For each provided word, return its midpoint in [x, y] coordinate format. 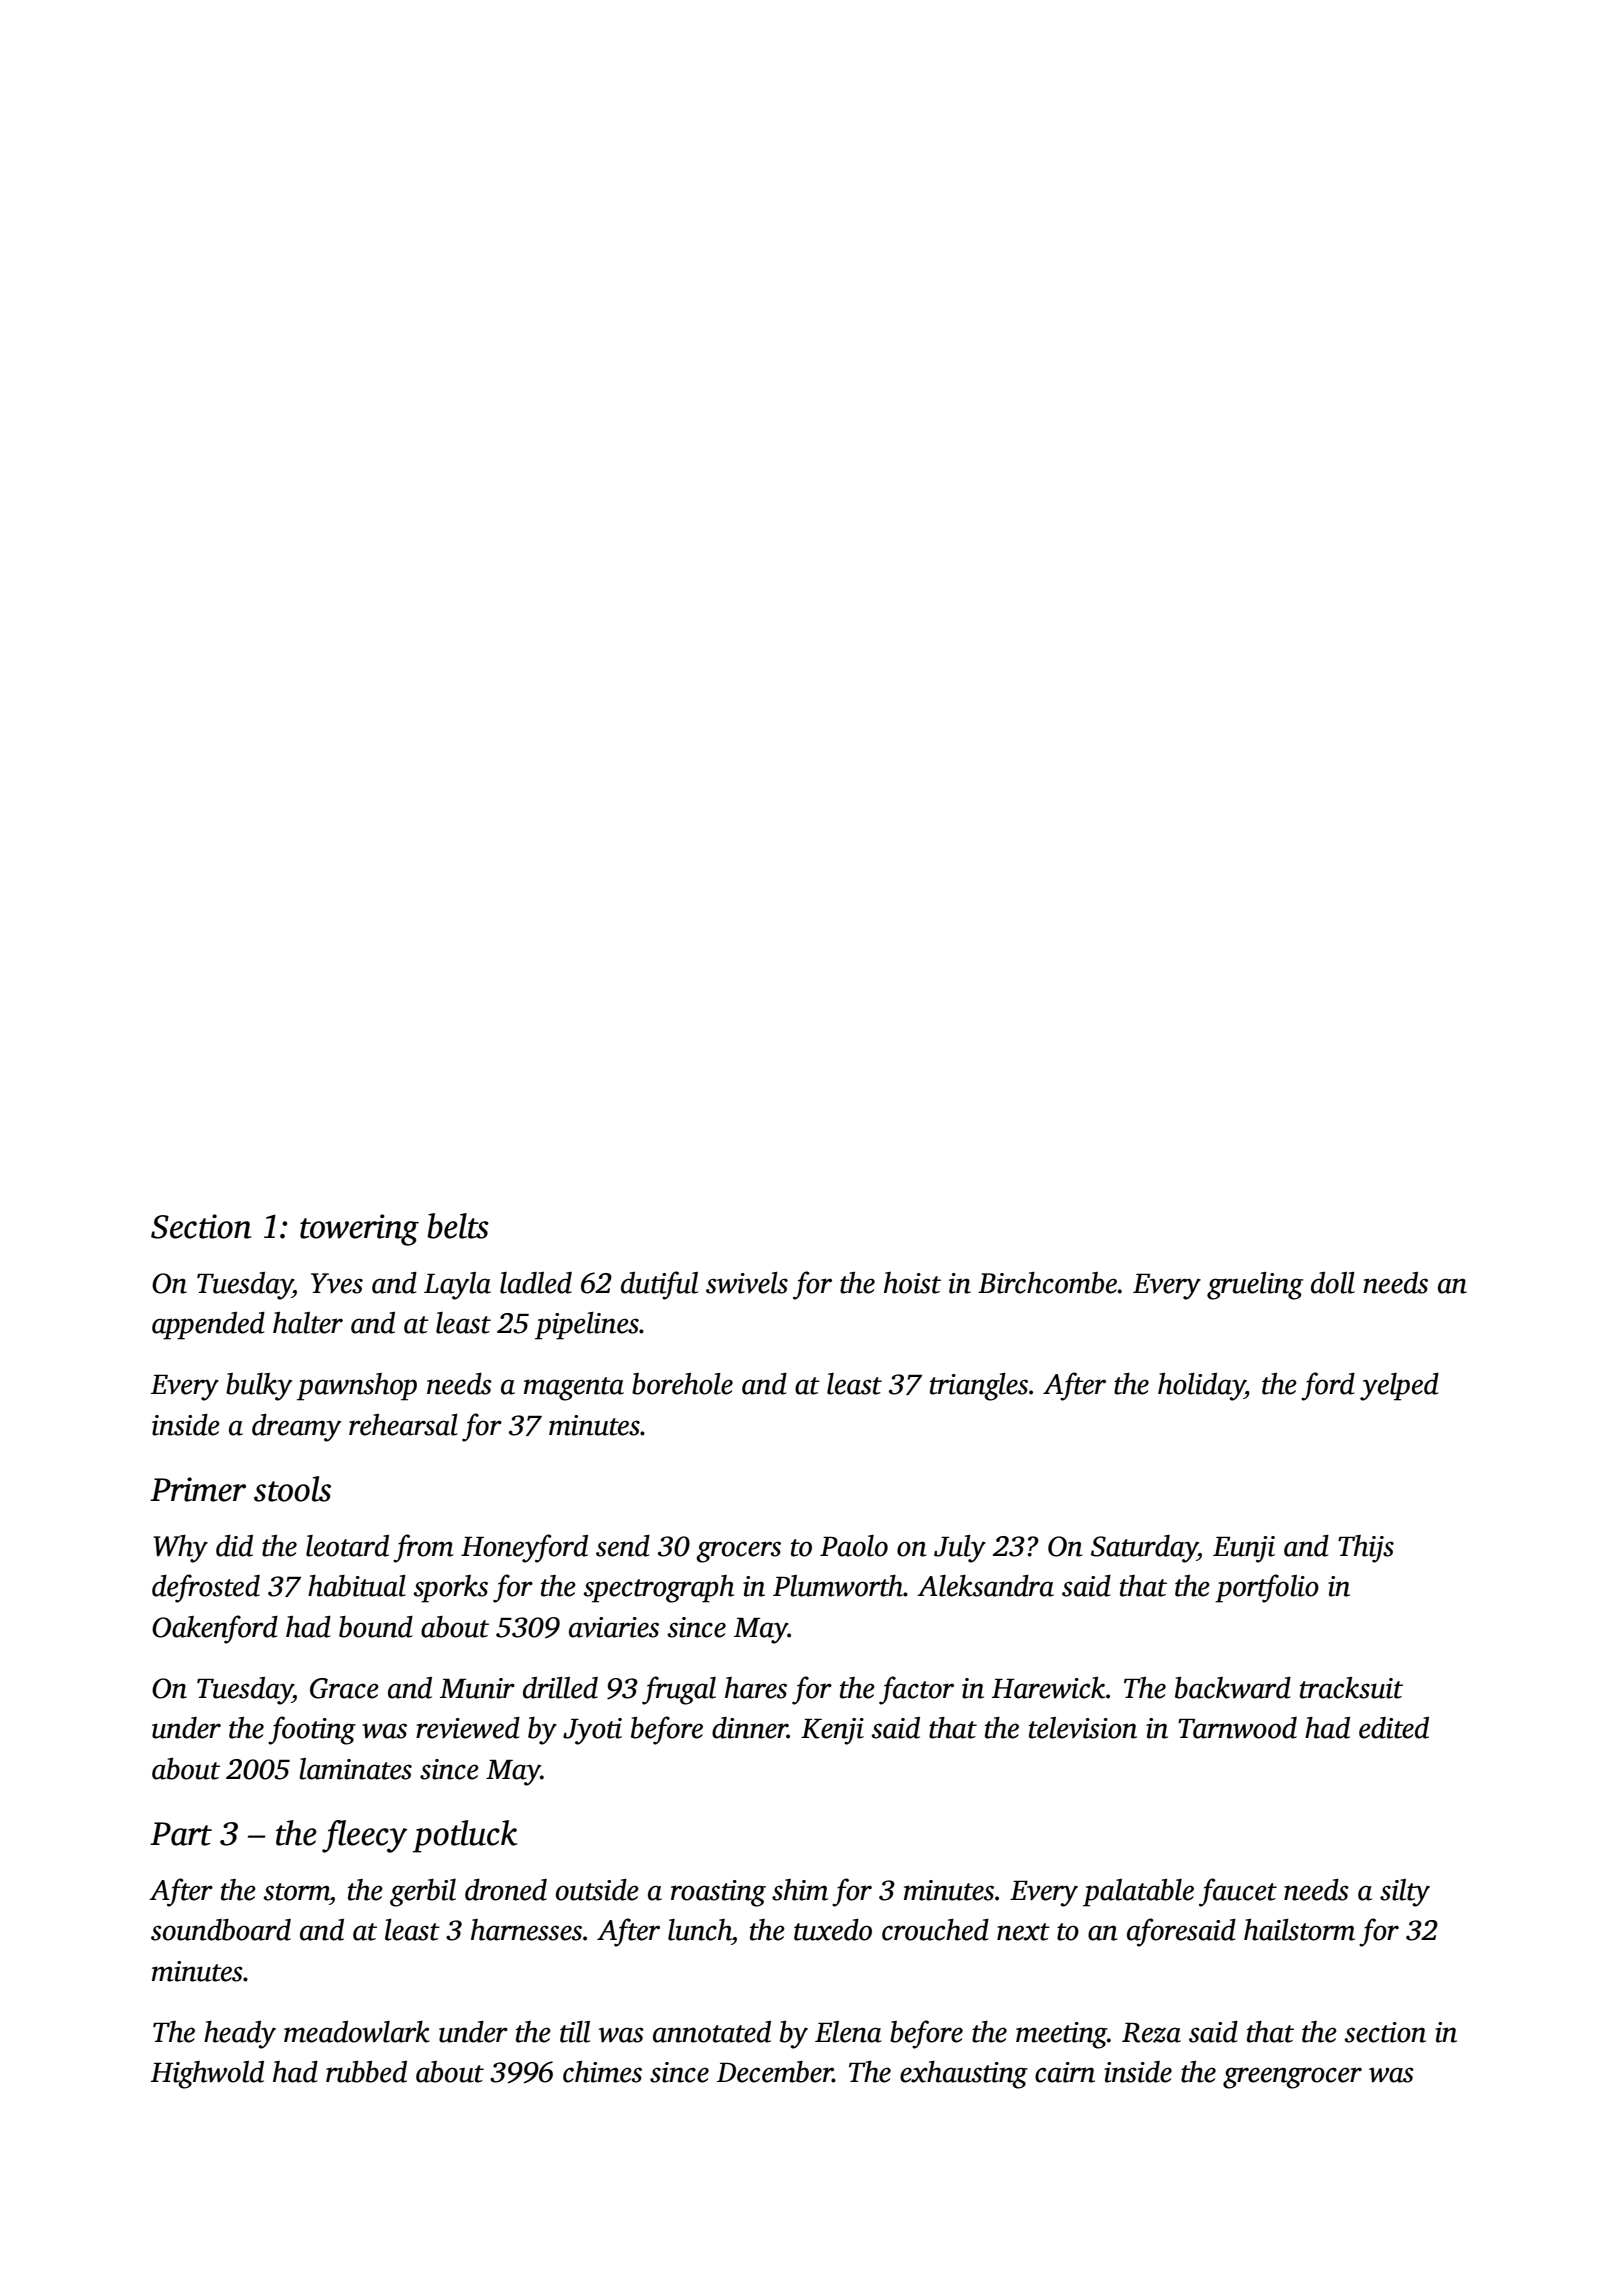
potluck [465, 1836]
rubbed [366, 2072]
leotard [347, 1546]
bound [376, 1627]
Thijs [1366, 1549]
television [1083, 1728]
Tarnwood [1237, 1728]
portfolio [1267, 1588]
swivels [747, 1283]
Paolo [854, 1546]
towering [359, 1230]
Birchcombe [1047, 1283]
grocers [738, 1552]
